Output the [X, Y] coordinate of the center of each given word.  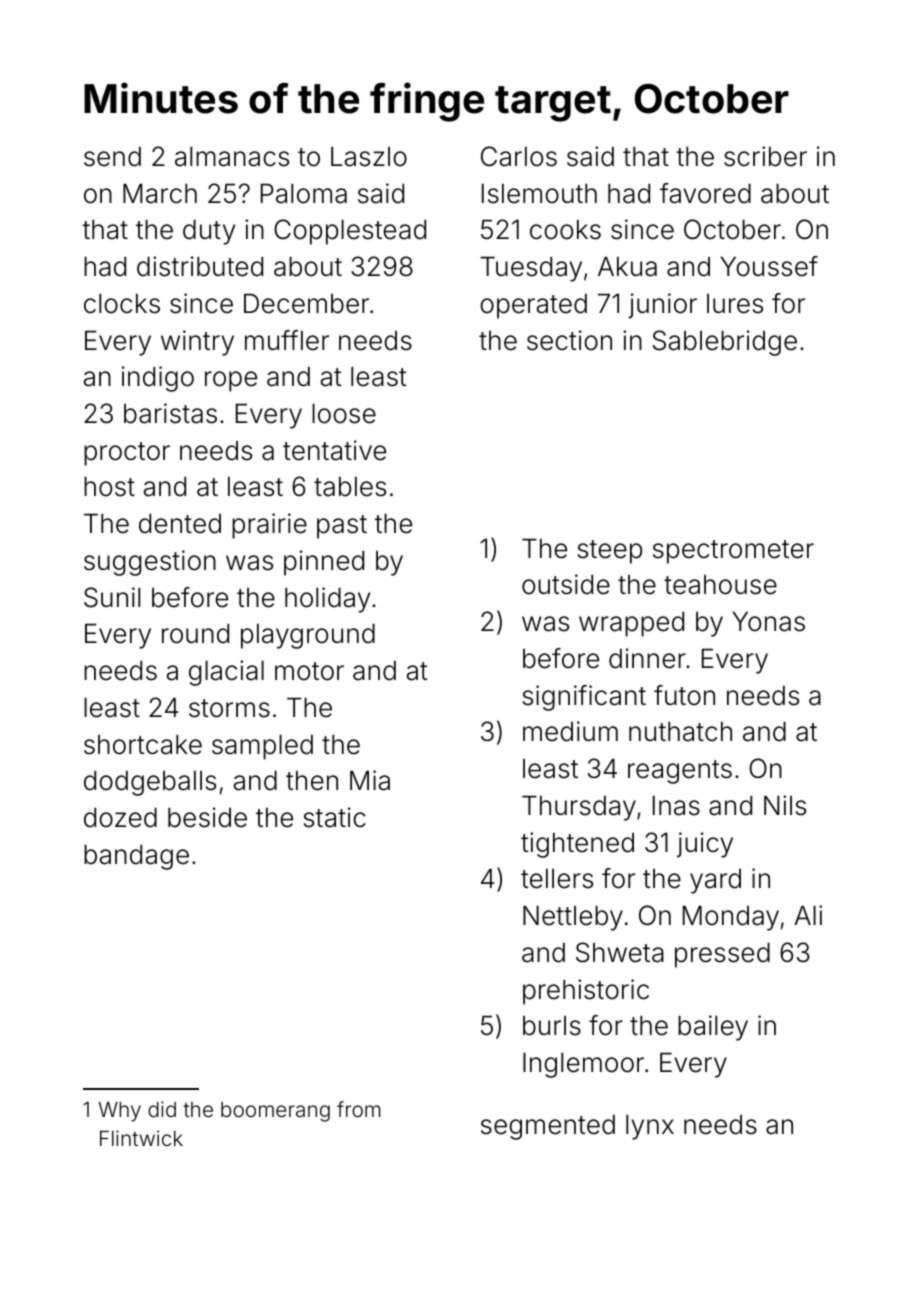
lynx [650, 1127]
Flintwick [141, 1138]
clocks [122, 304]
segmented [548, 1127]
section [569, 340]
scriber [765, 156]
